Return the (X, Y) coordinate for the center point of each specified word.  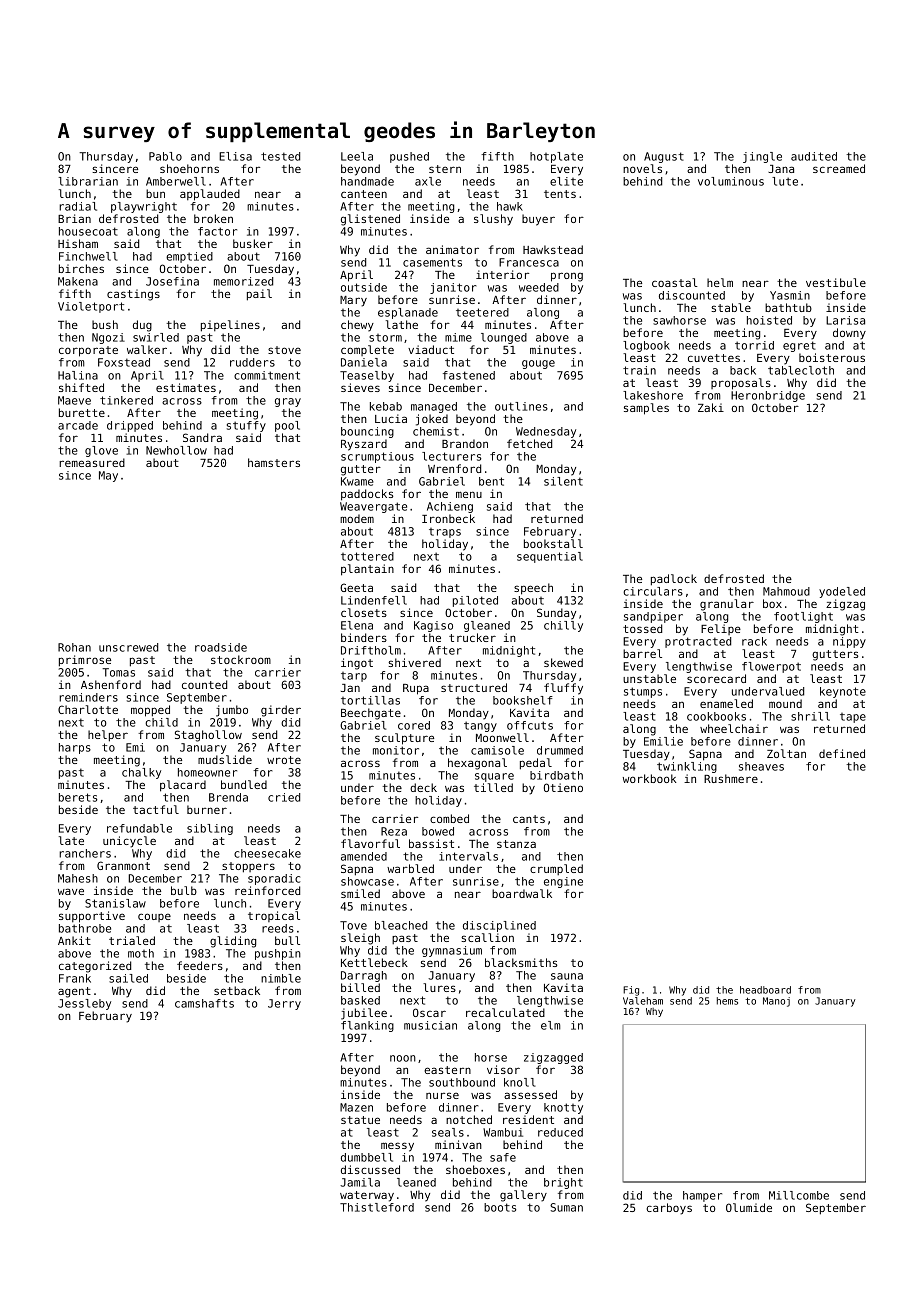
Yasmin (790, 295)
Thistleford (377, 1207)
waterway (367, 1196)
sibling (210, 829)
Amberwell (176, 181)
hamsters (274, 462)
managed (434, 407)
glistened (370, 220)
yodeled (842, 592)
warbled (410, 868)
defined (842, 753)
